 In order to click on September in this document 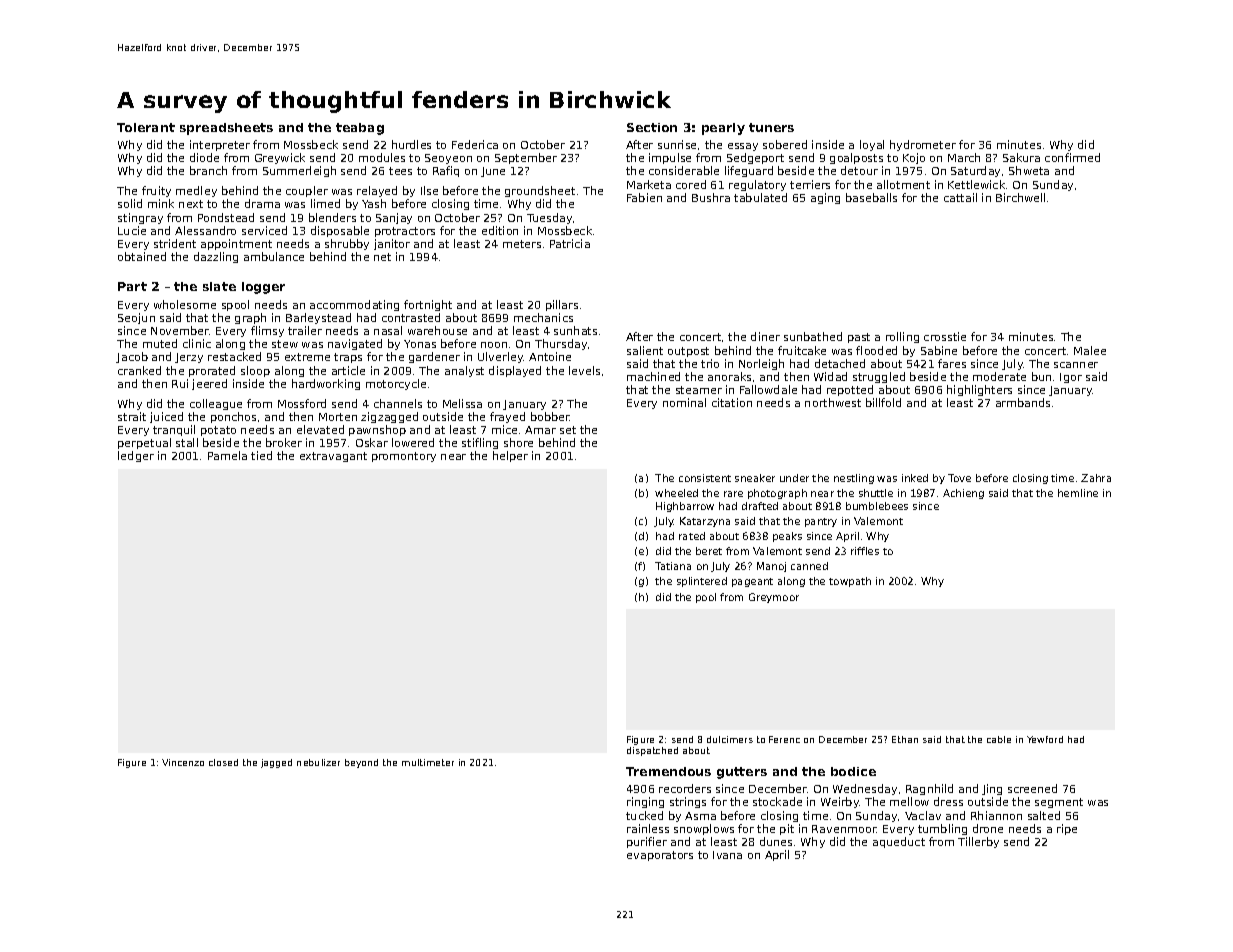, I will do `click(526, 158)`.
